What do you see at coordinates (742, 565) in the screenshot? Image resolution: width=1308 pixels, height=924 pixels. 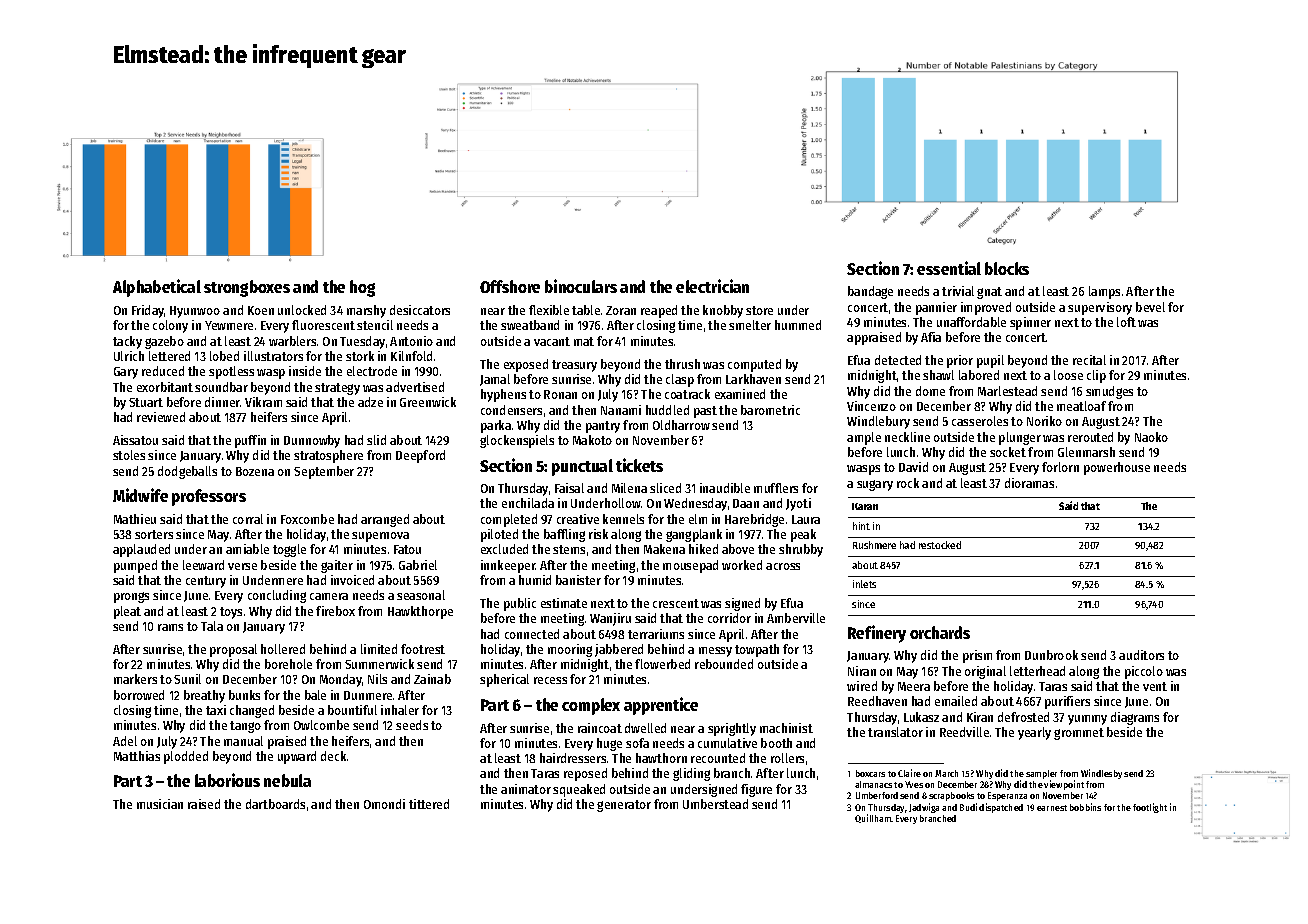 I see `worked` at bounding box center [742, 565].
